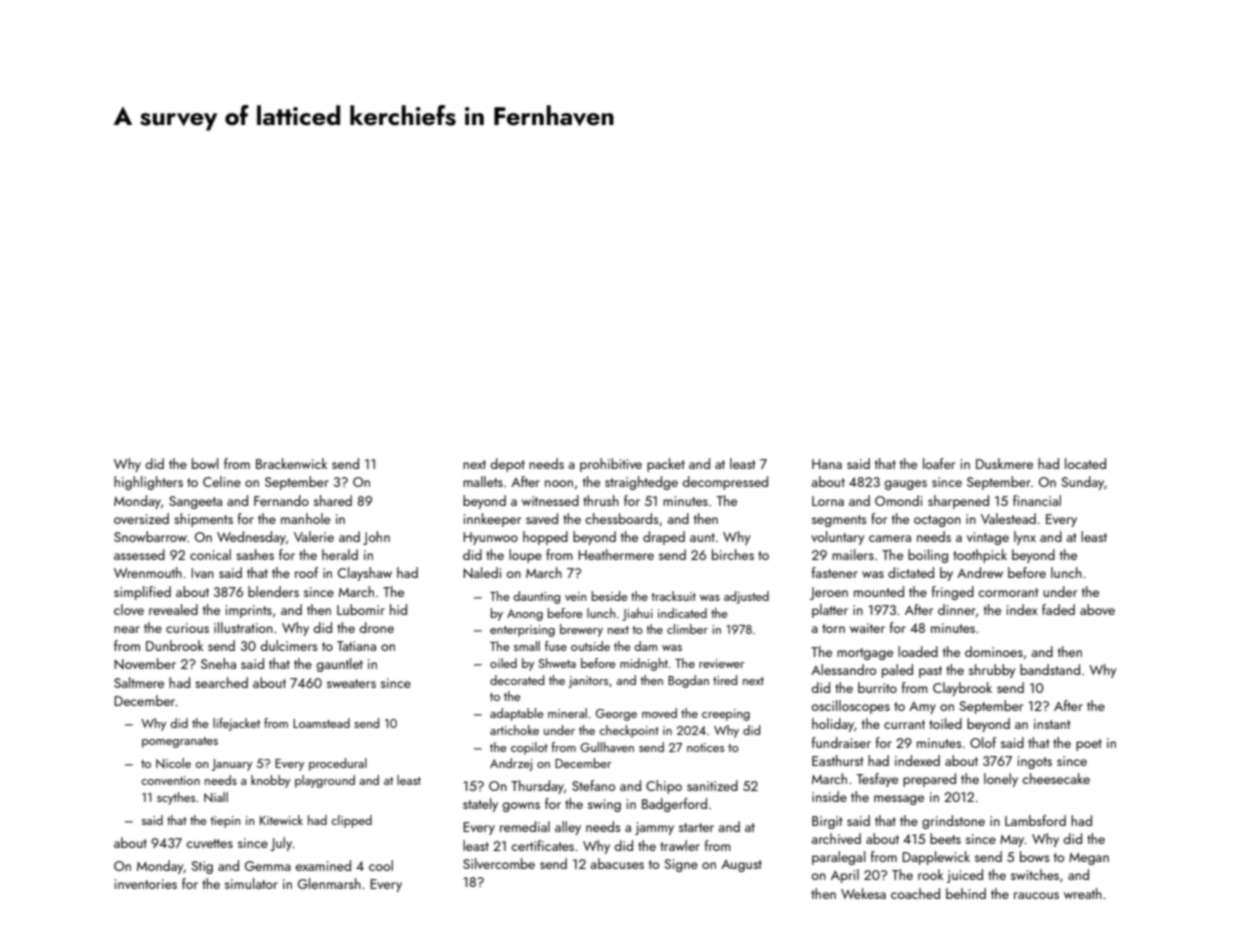  What do you see at coordinates (559, 483) in the image?
I see `noon` at bounding box center [559, 483].
